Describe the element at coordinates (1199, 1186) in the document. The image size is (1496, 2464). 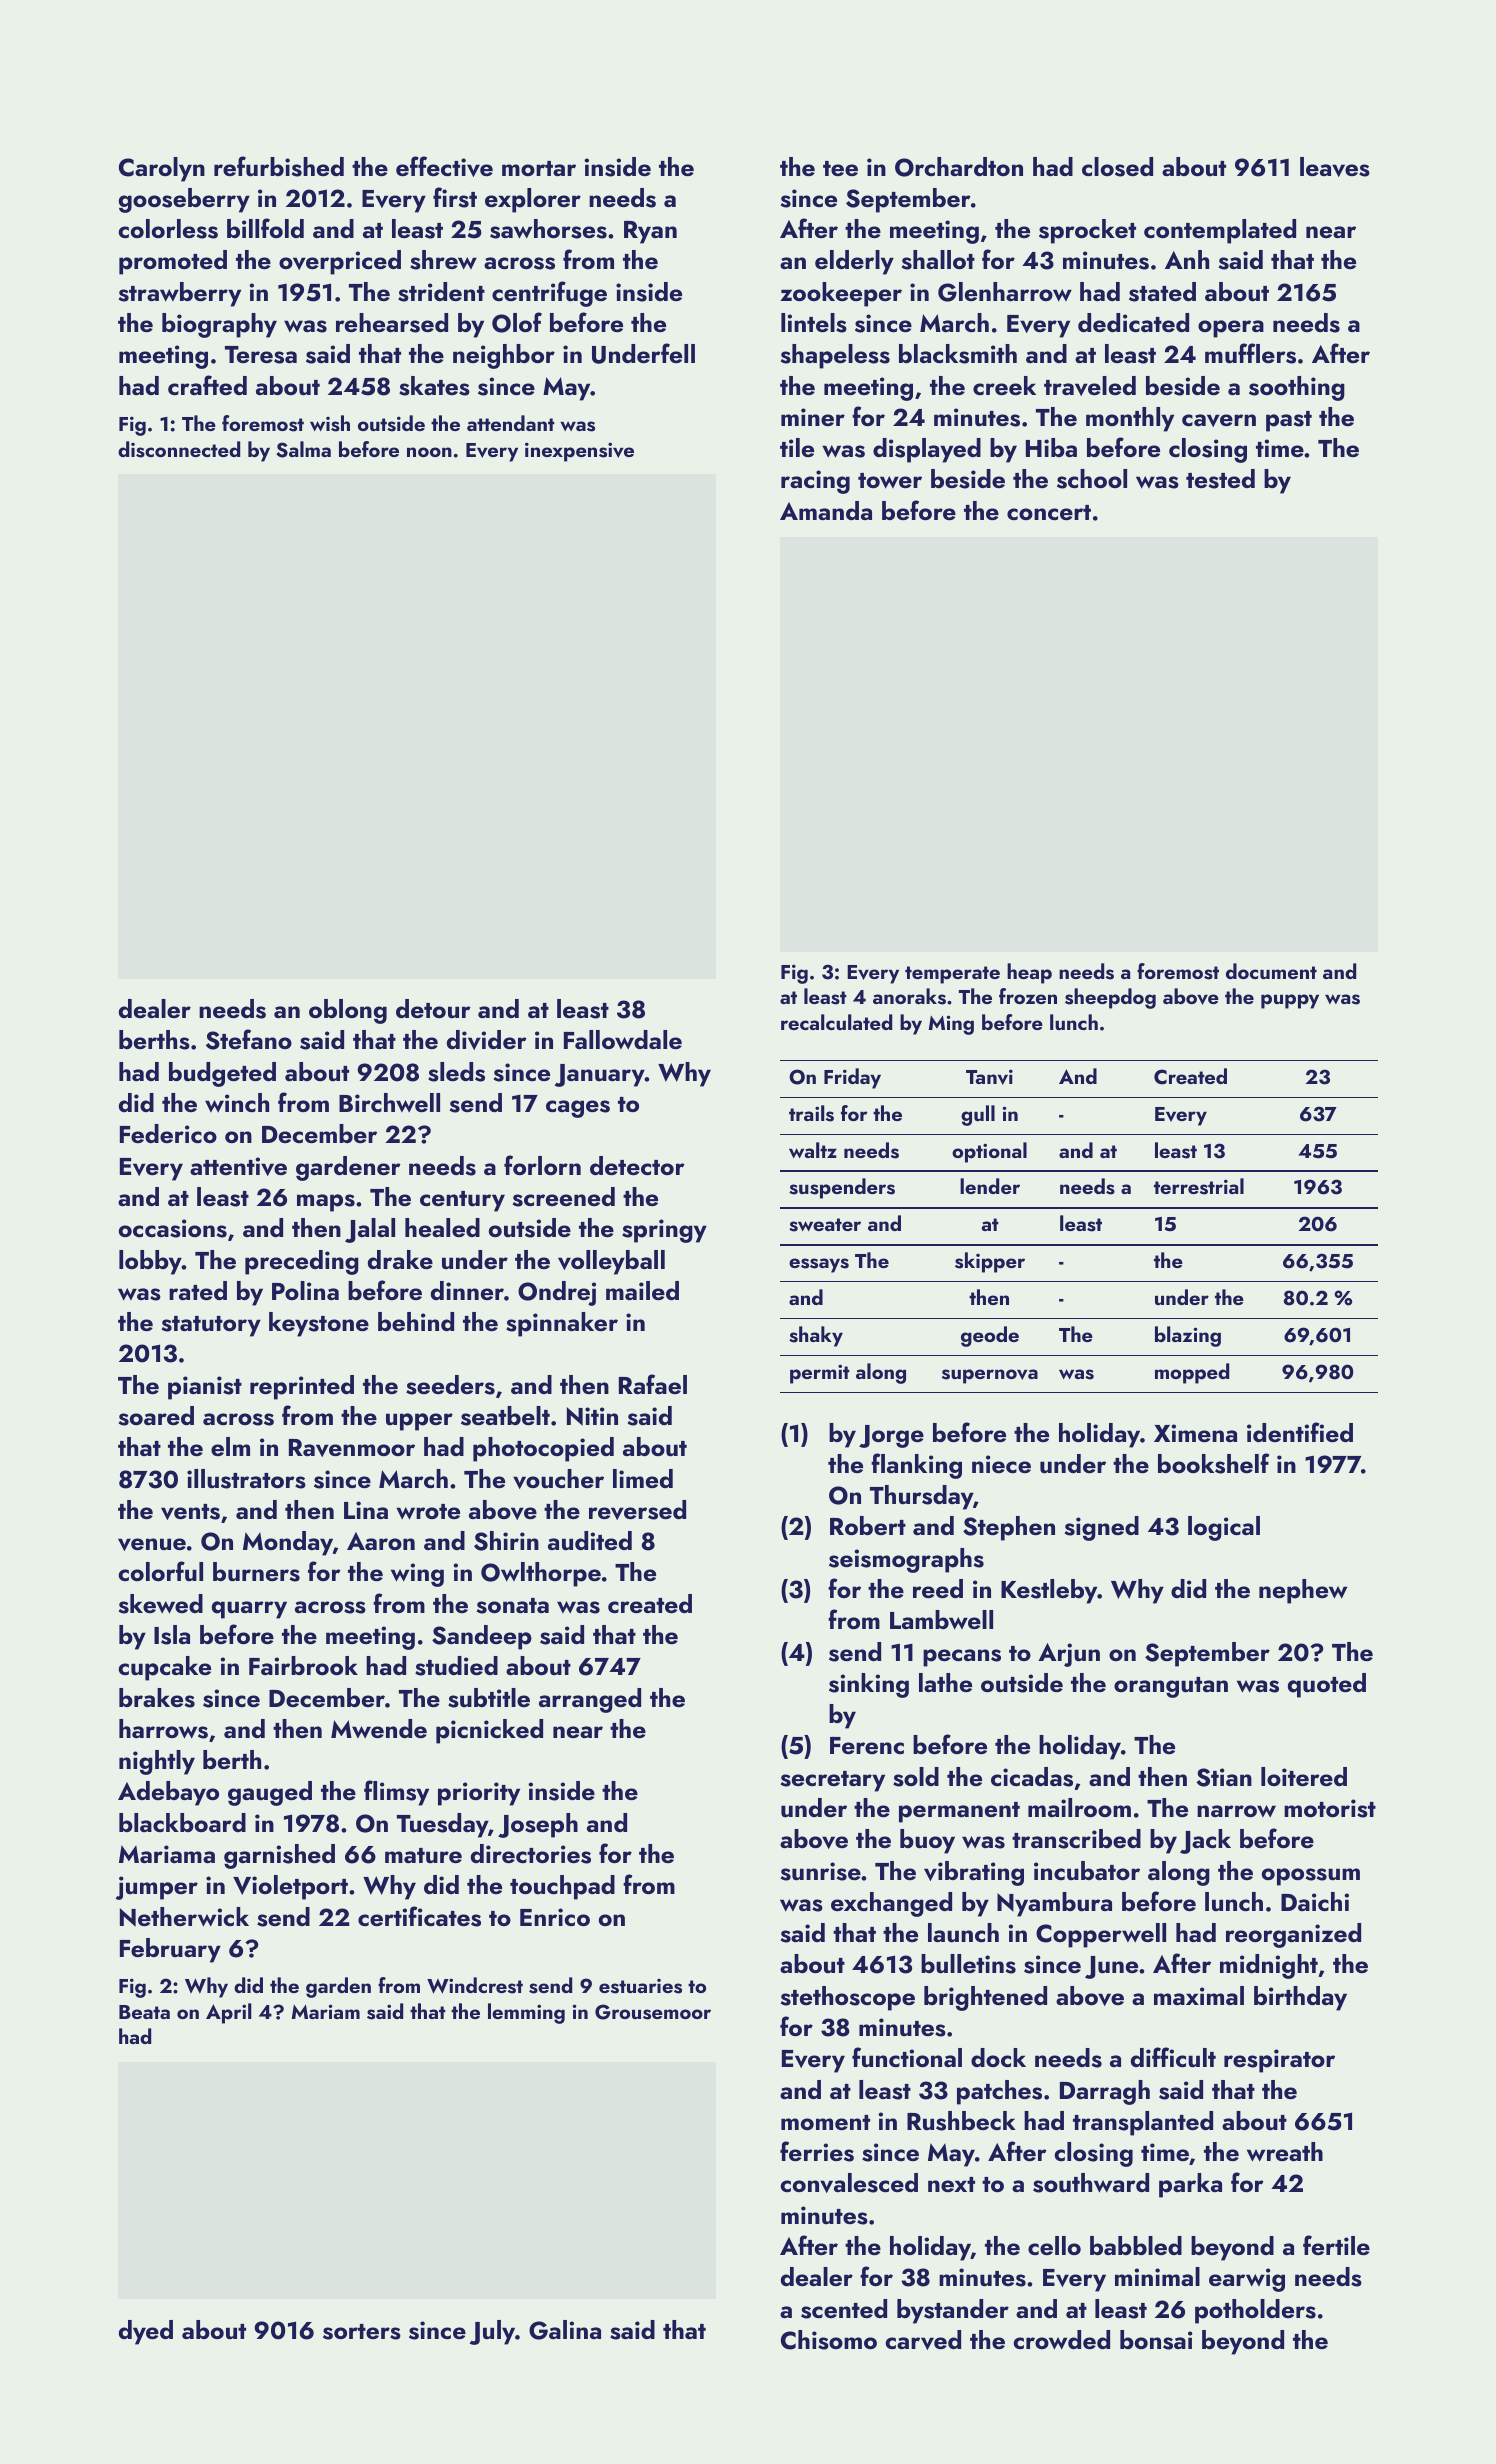
I see `terrestrial` at that location.
